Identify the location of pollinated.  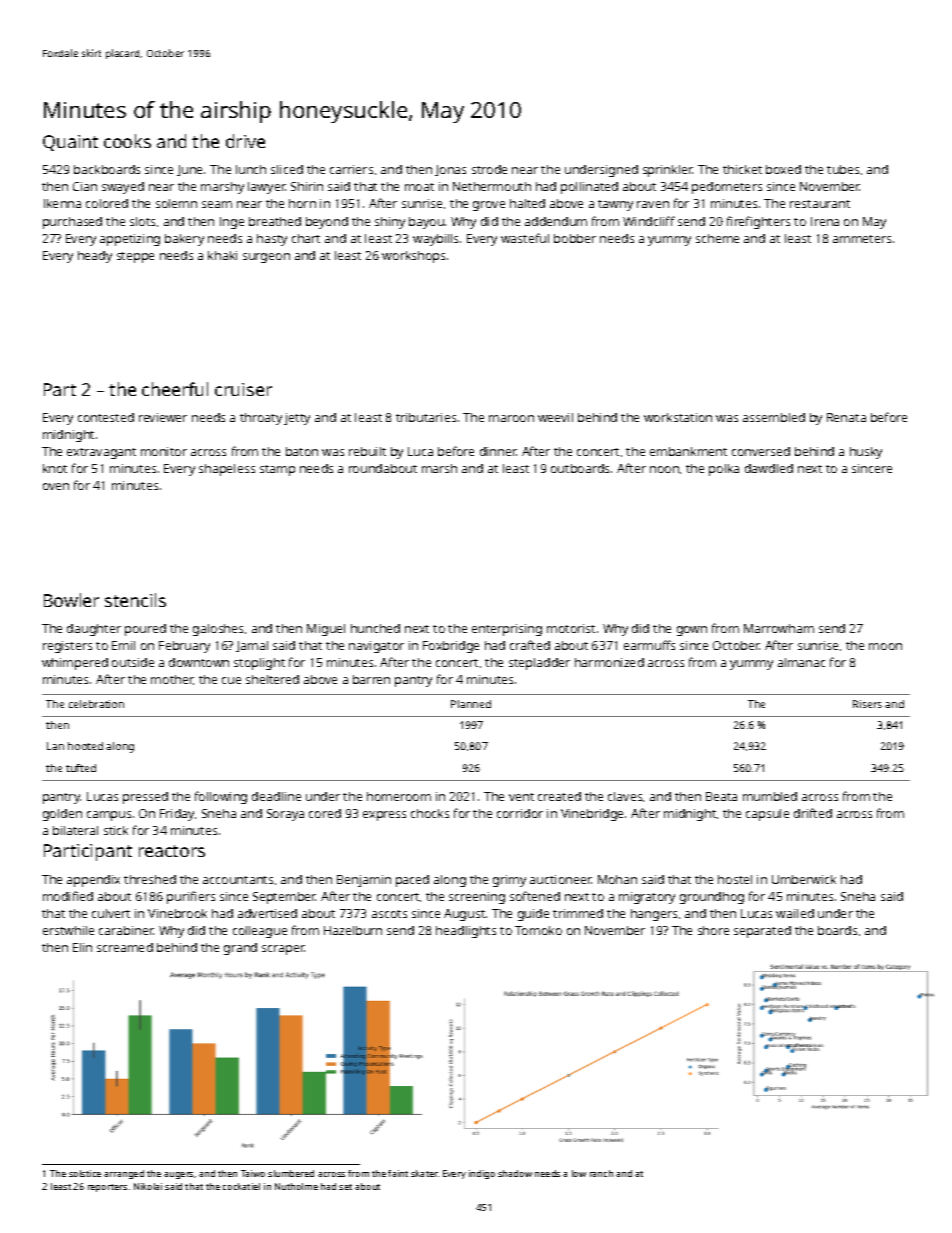
(589, 188).
